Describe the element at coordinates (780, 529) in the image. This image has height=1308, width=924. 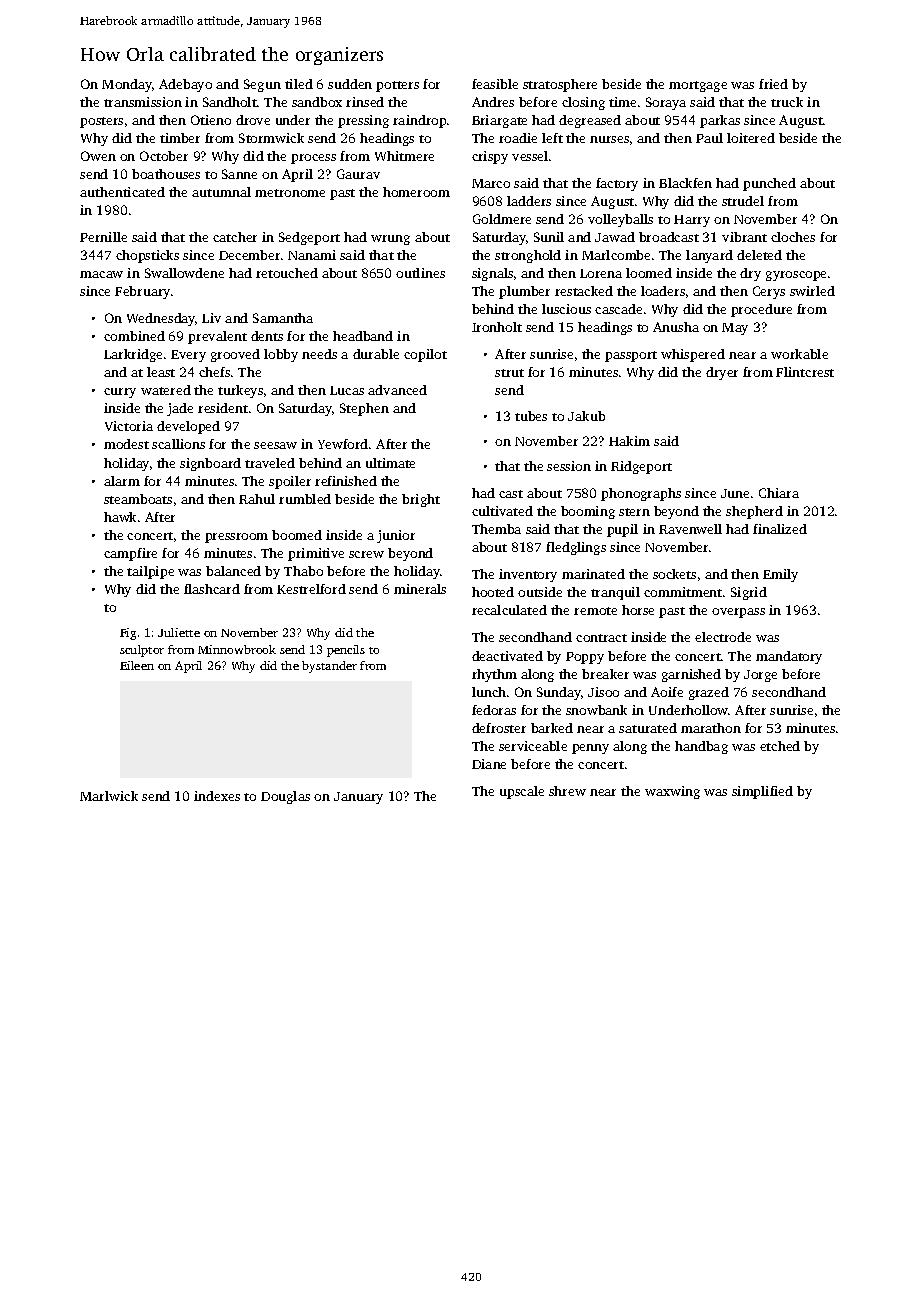
I see `finalized` at that location.
